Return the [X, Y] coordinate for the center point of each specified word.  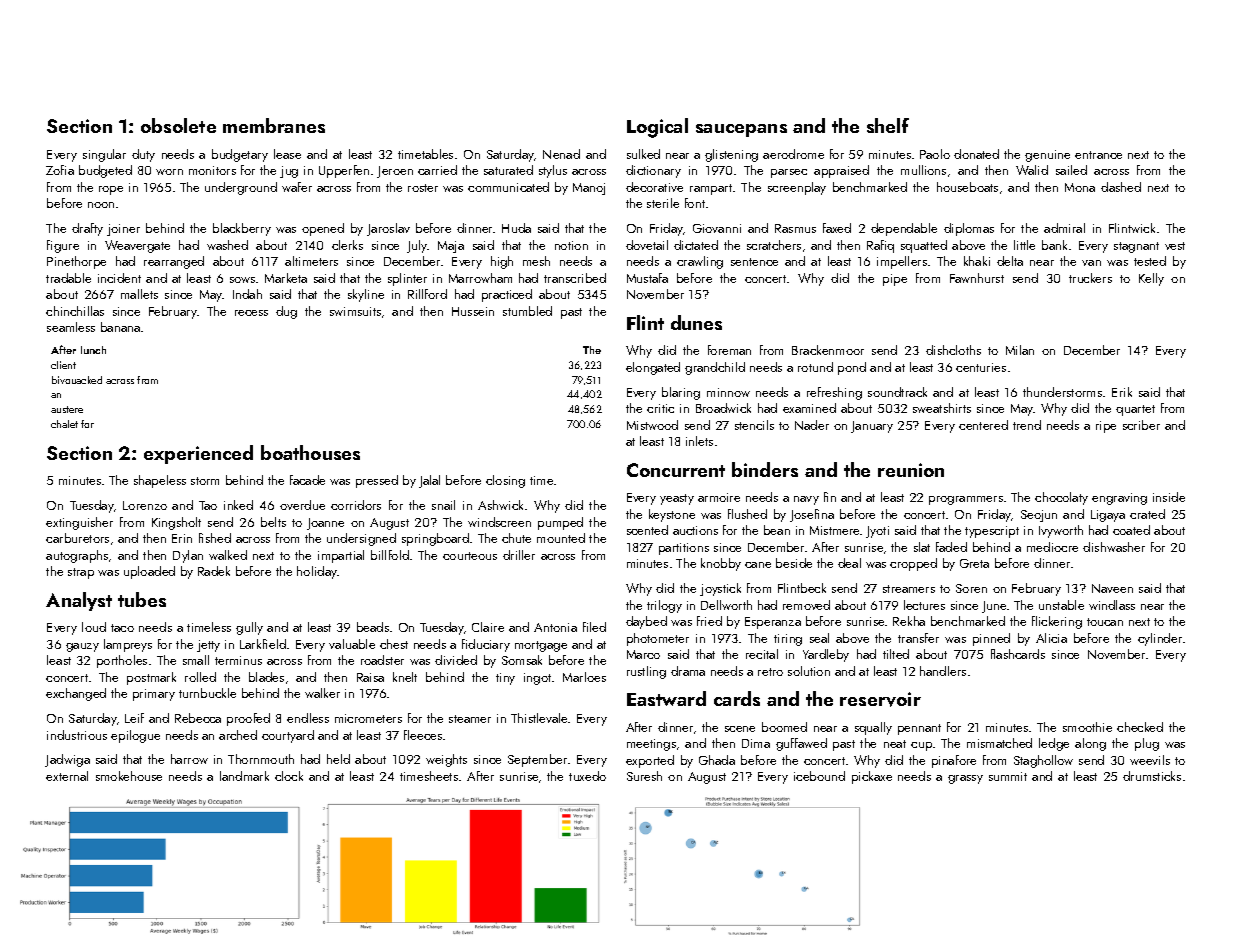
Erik [1122, 392]
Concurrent [676, 470]
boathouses [310, 452]
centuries [981, 367]
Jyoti [877, 532]
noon [101, 205]
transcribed [575, 278]
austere [67, 409]
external [67, 776]
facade [307, 480]
